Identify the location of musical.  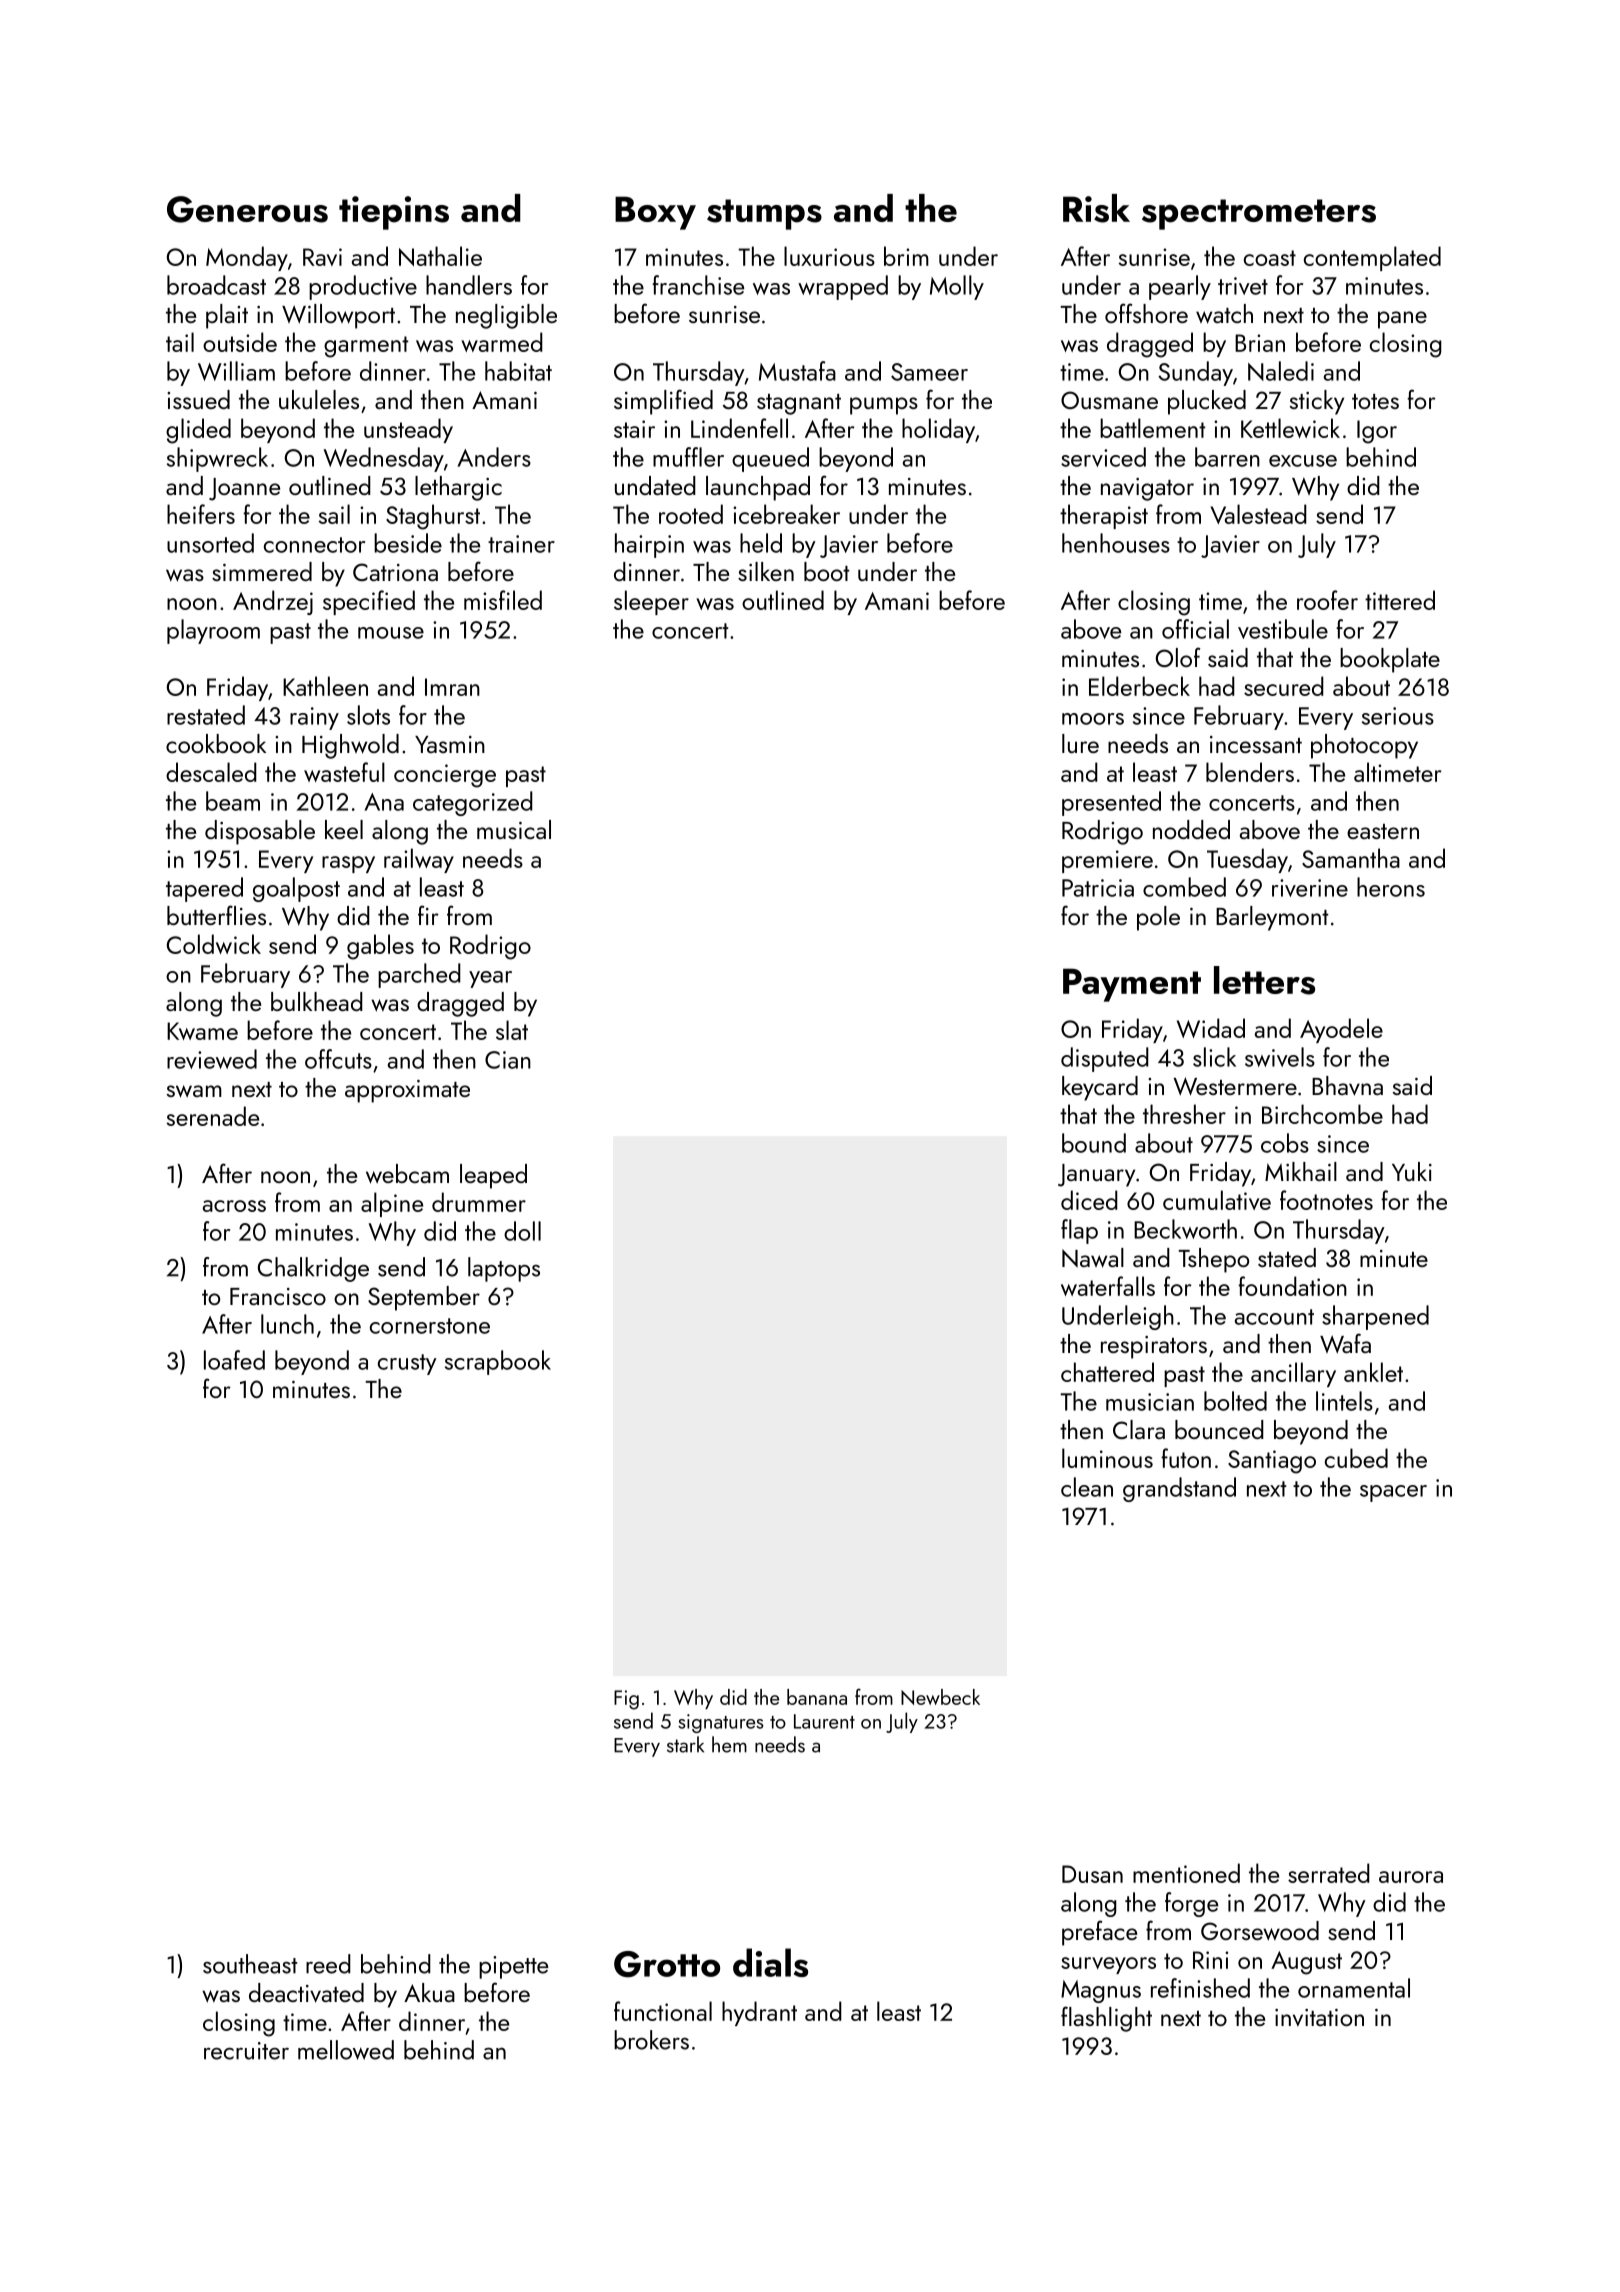
(514, 829).
